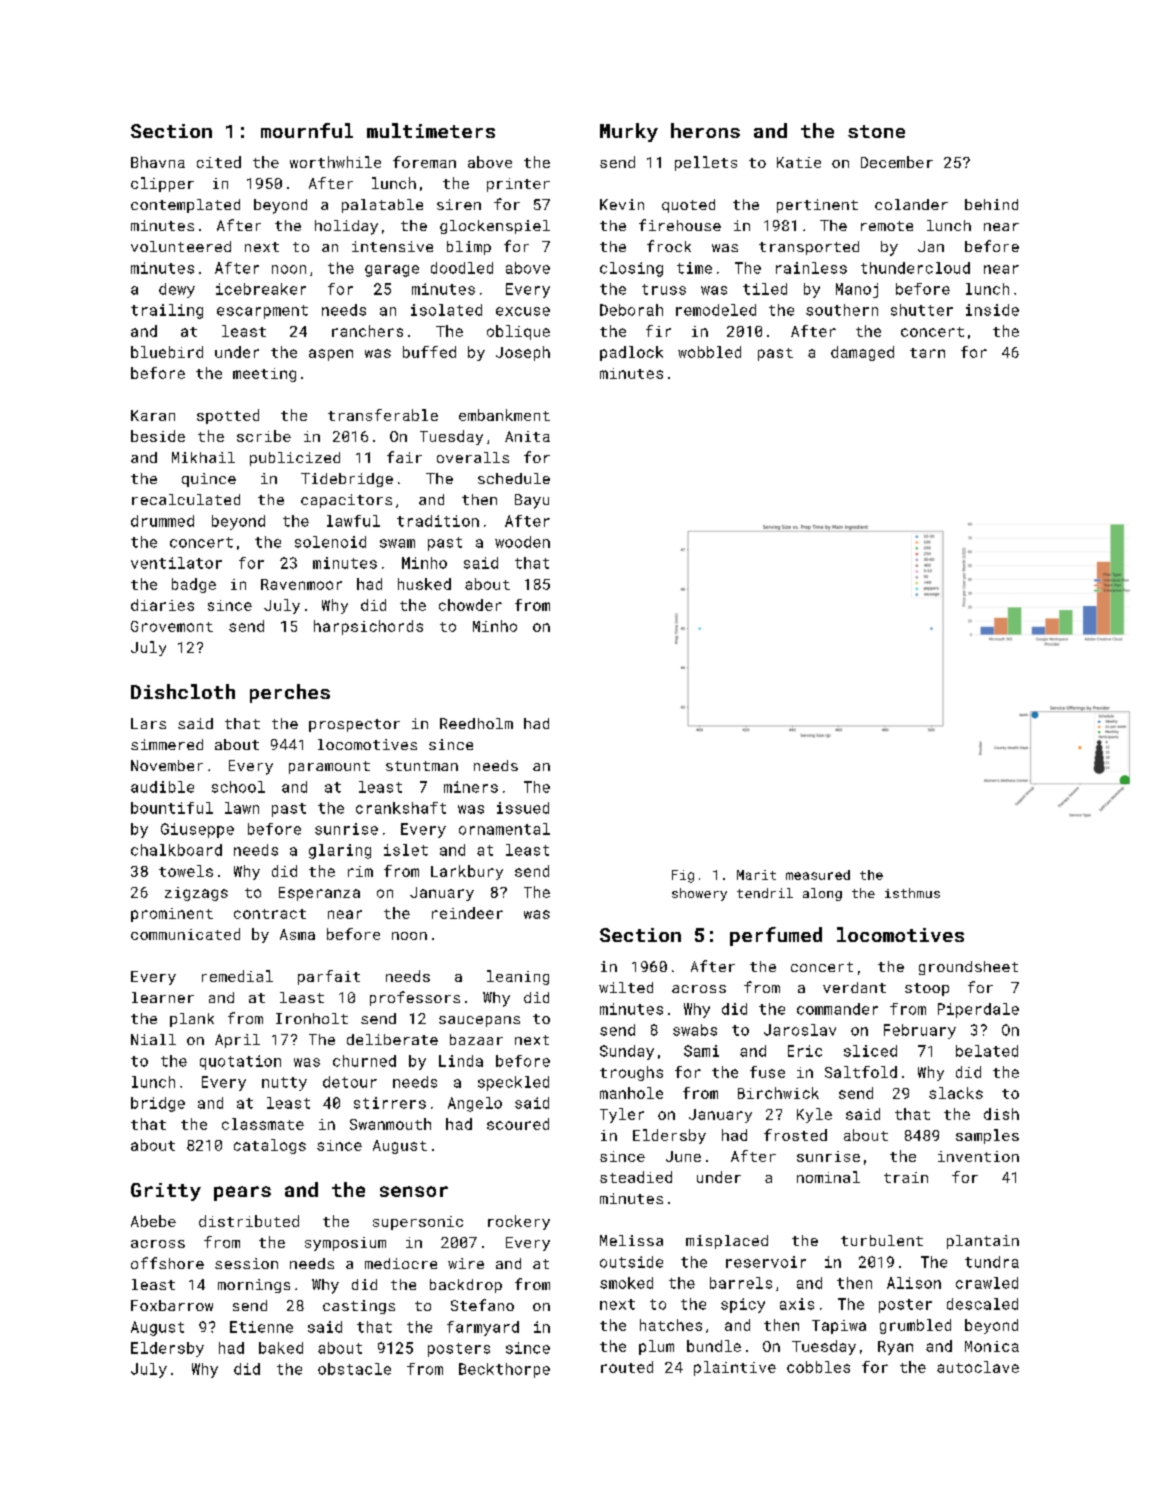  Describe the element at coordinates (532, 501) in the screenshot. I see `Bayu` at that location.
